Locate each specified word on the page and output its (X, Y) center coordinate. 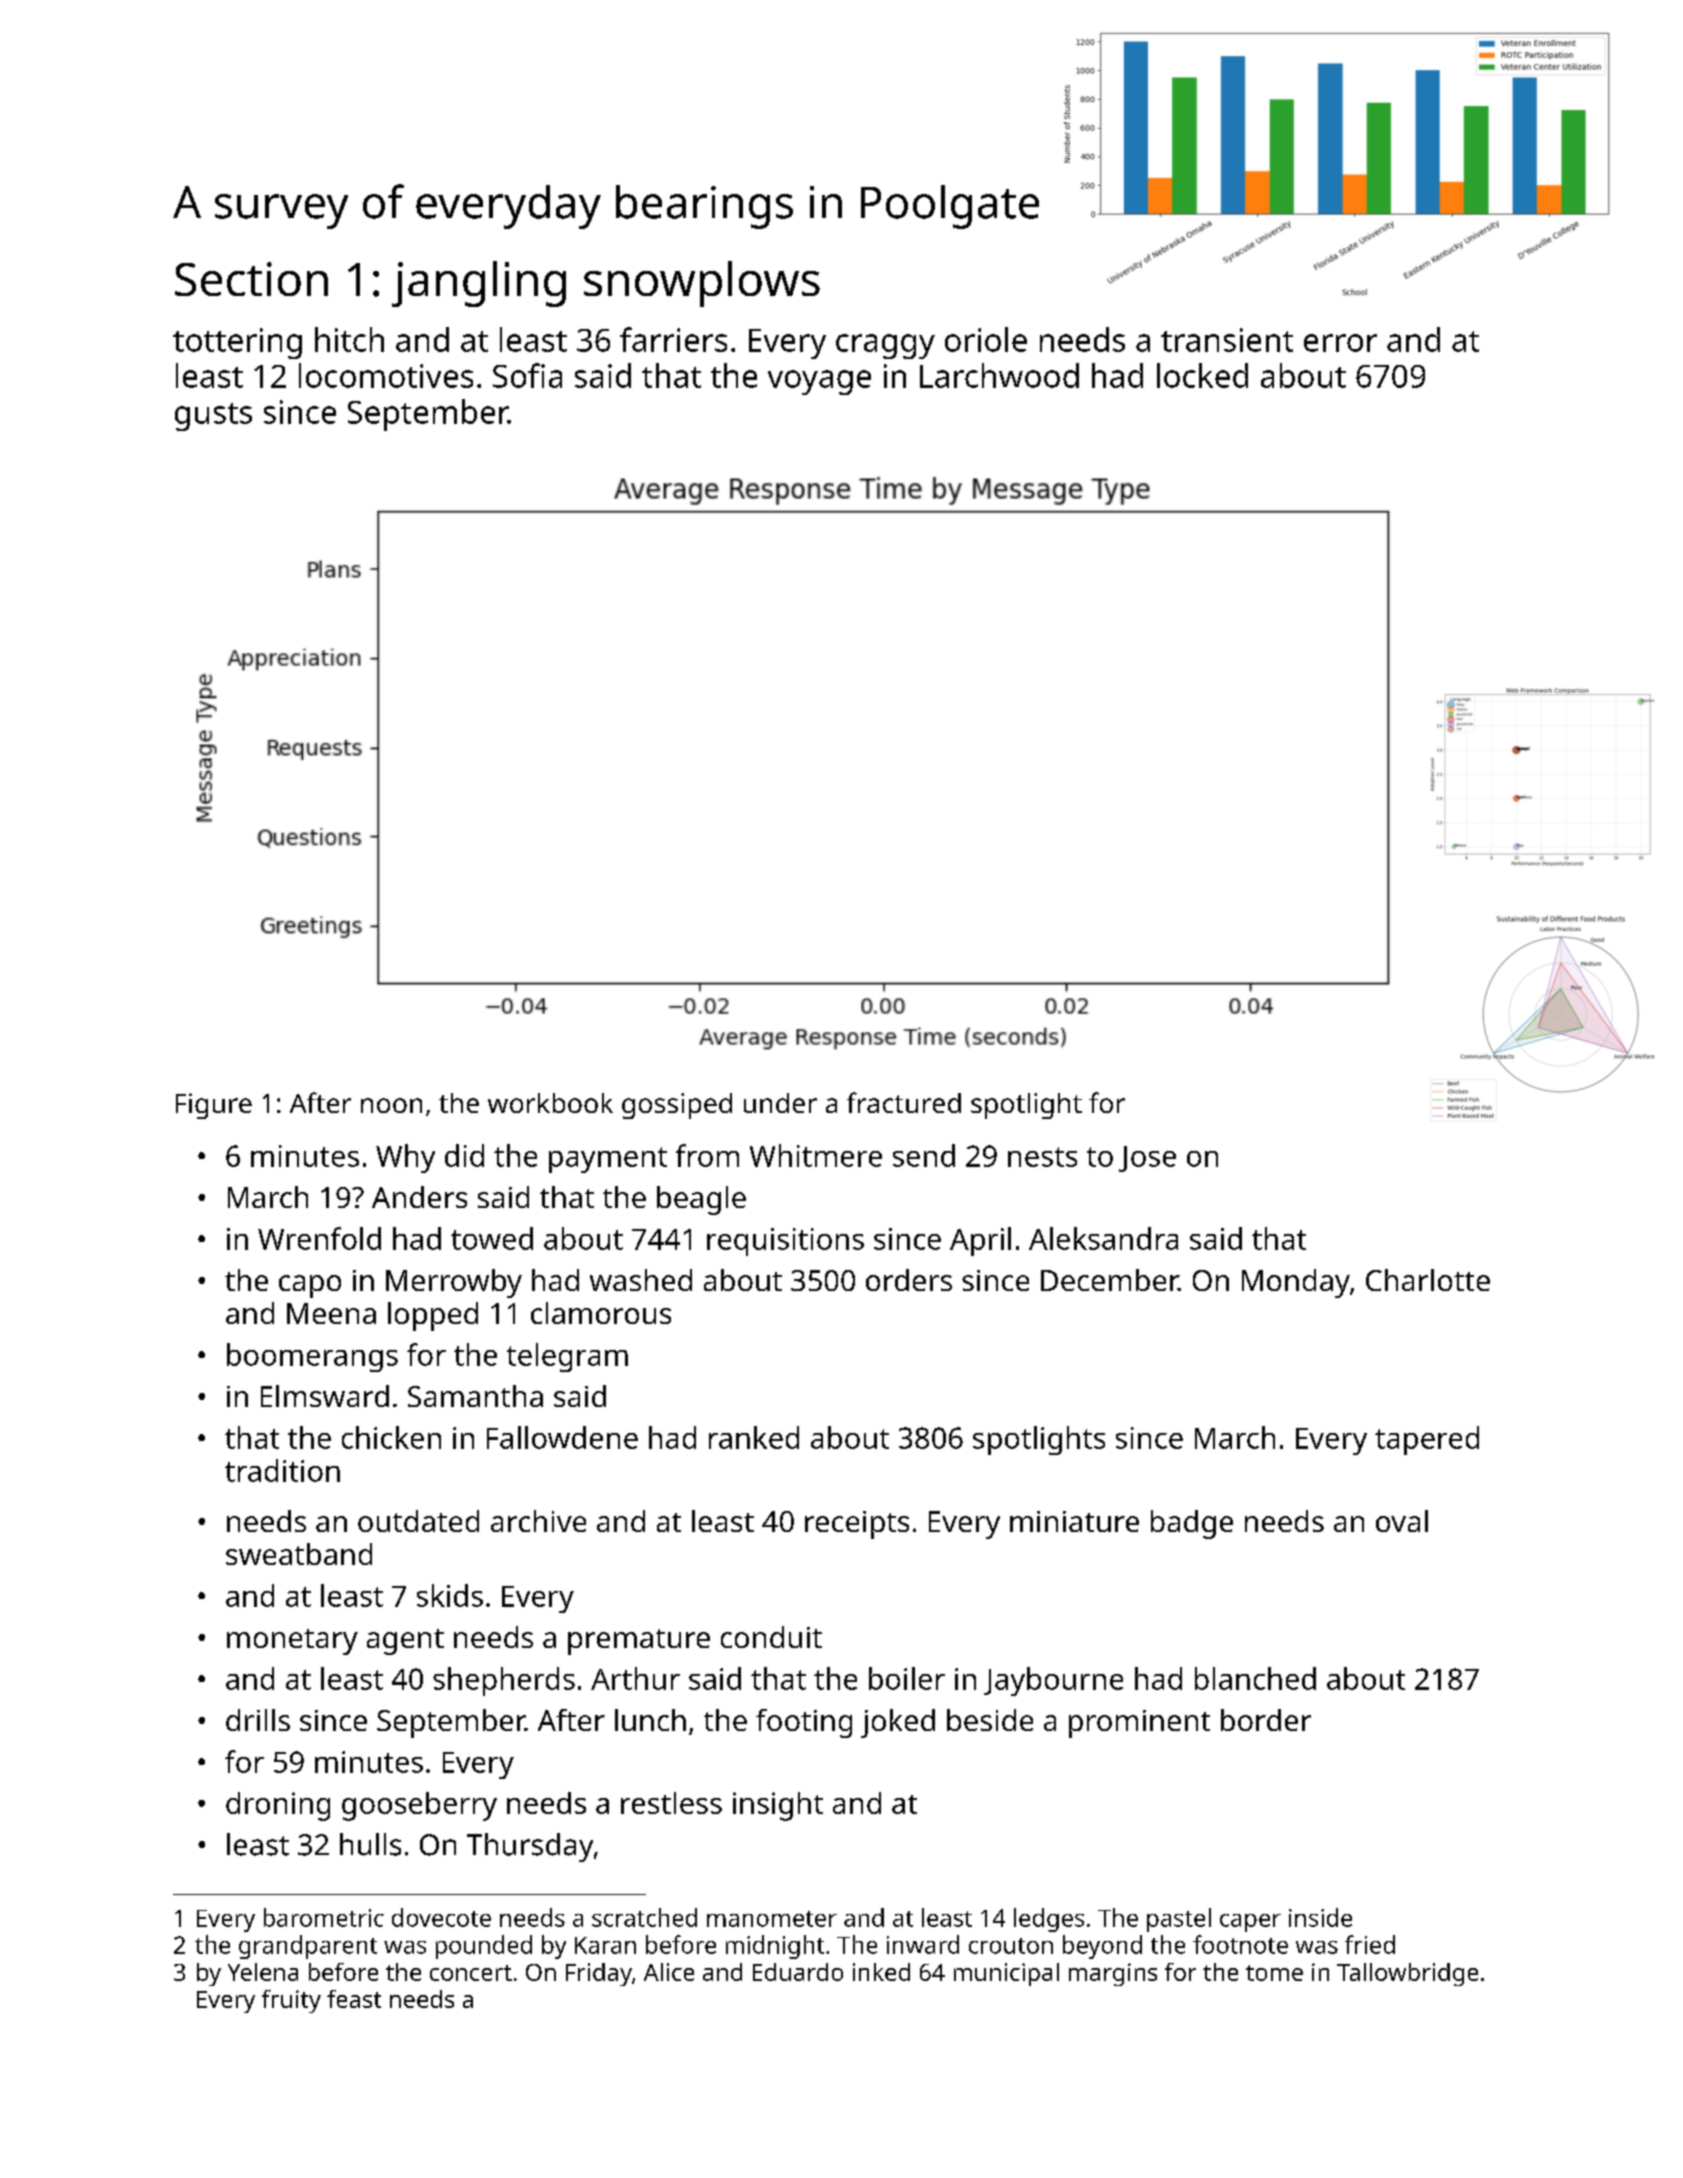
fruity (291, 2001)
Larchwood (999, 375)
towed (492, 1238)
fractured (904, 1102)
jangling (479, 284)
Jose (1147, 1159)
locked (1202, 375)
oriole (986, 339)
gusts (213, 417)
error (1340, 343)
